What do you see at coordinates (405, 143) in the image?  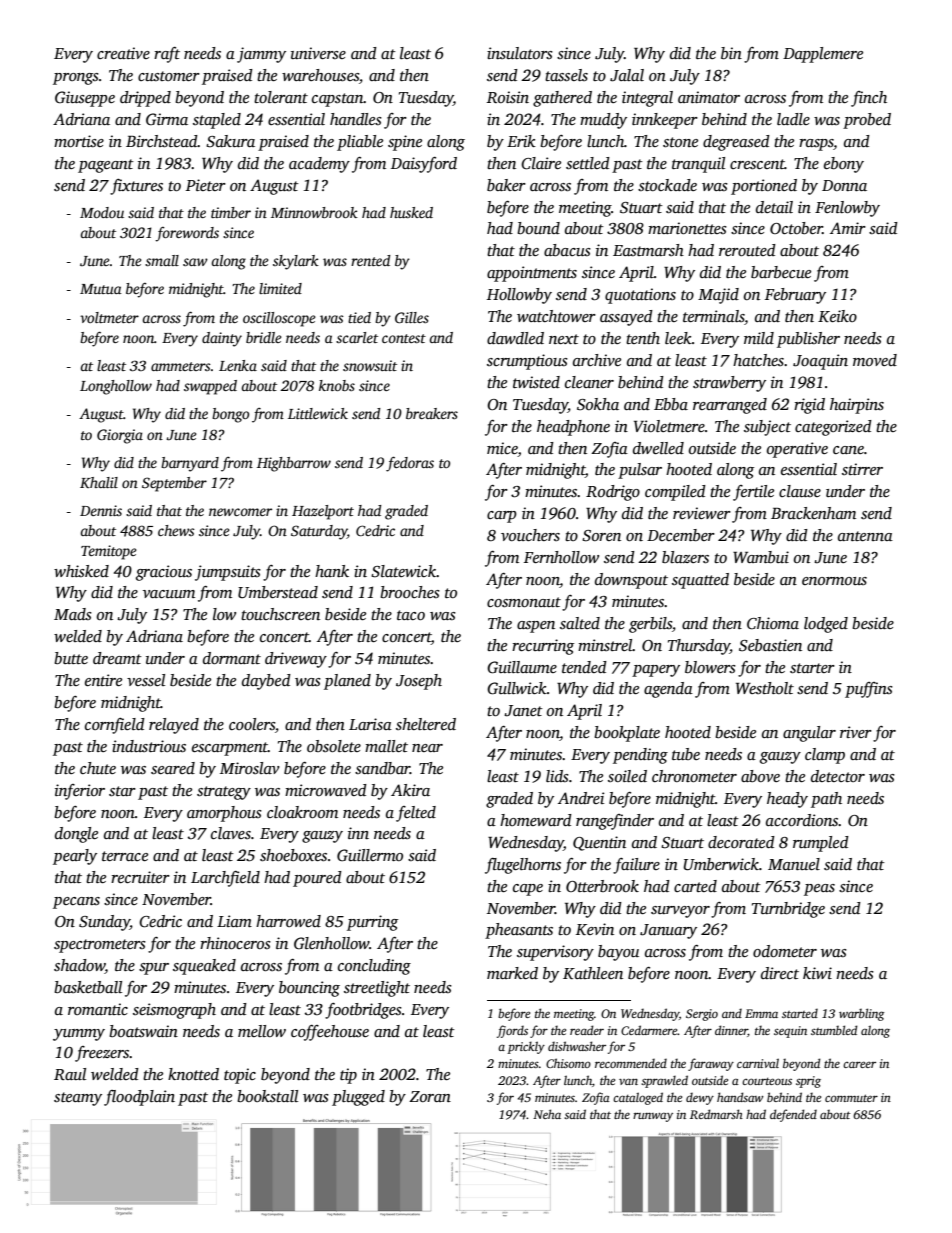 I see `spine` at bounding box center [405, 143].
